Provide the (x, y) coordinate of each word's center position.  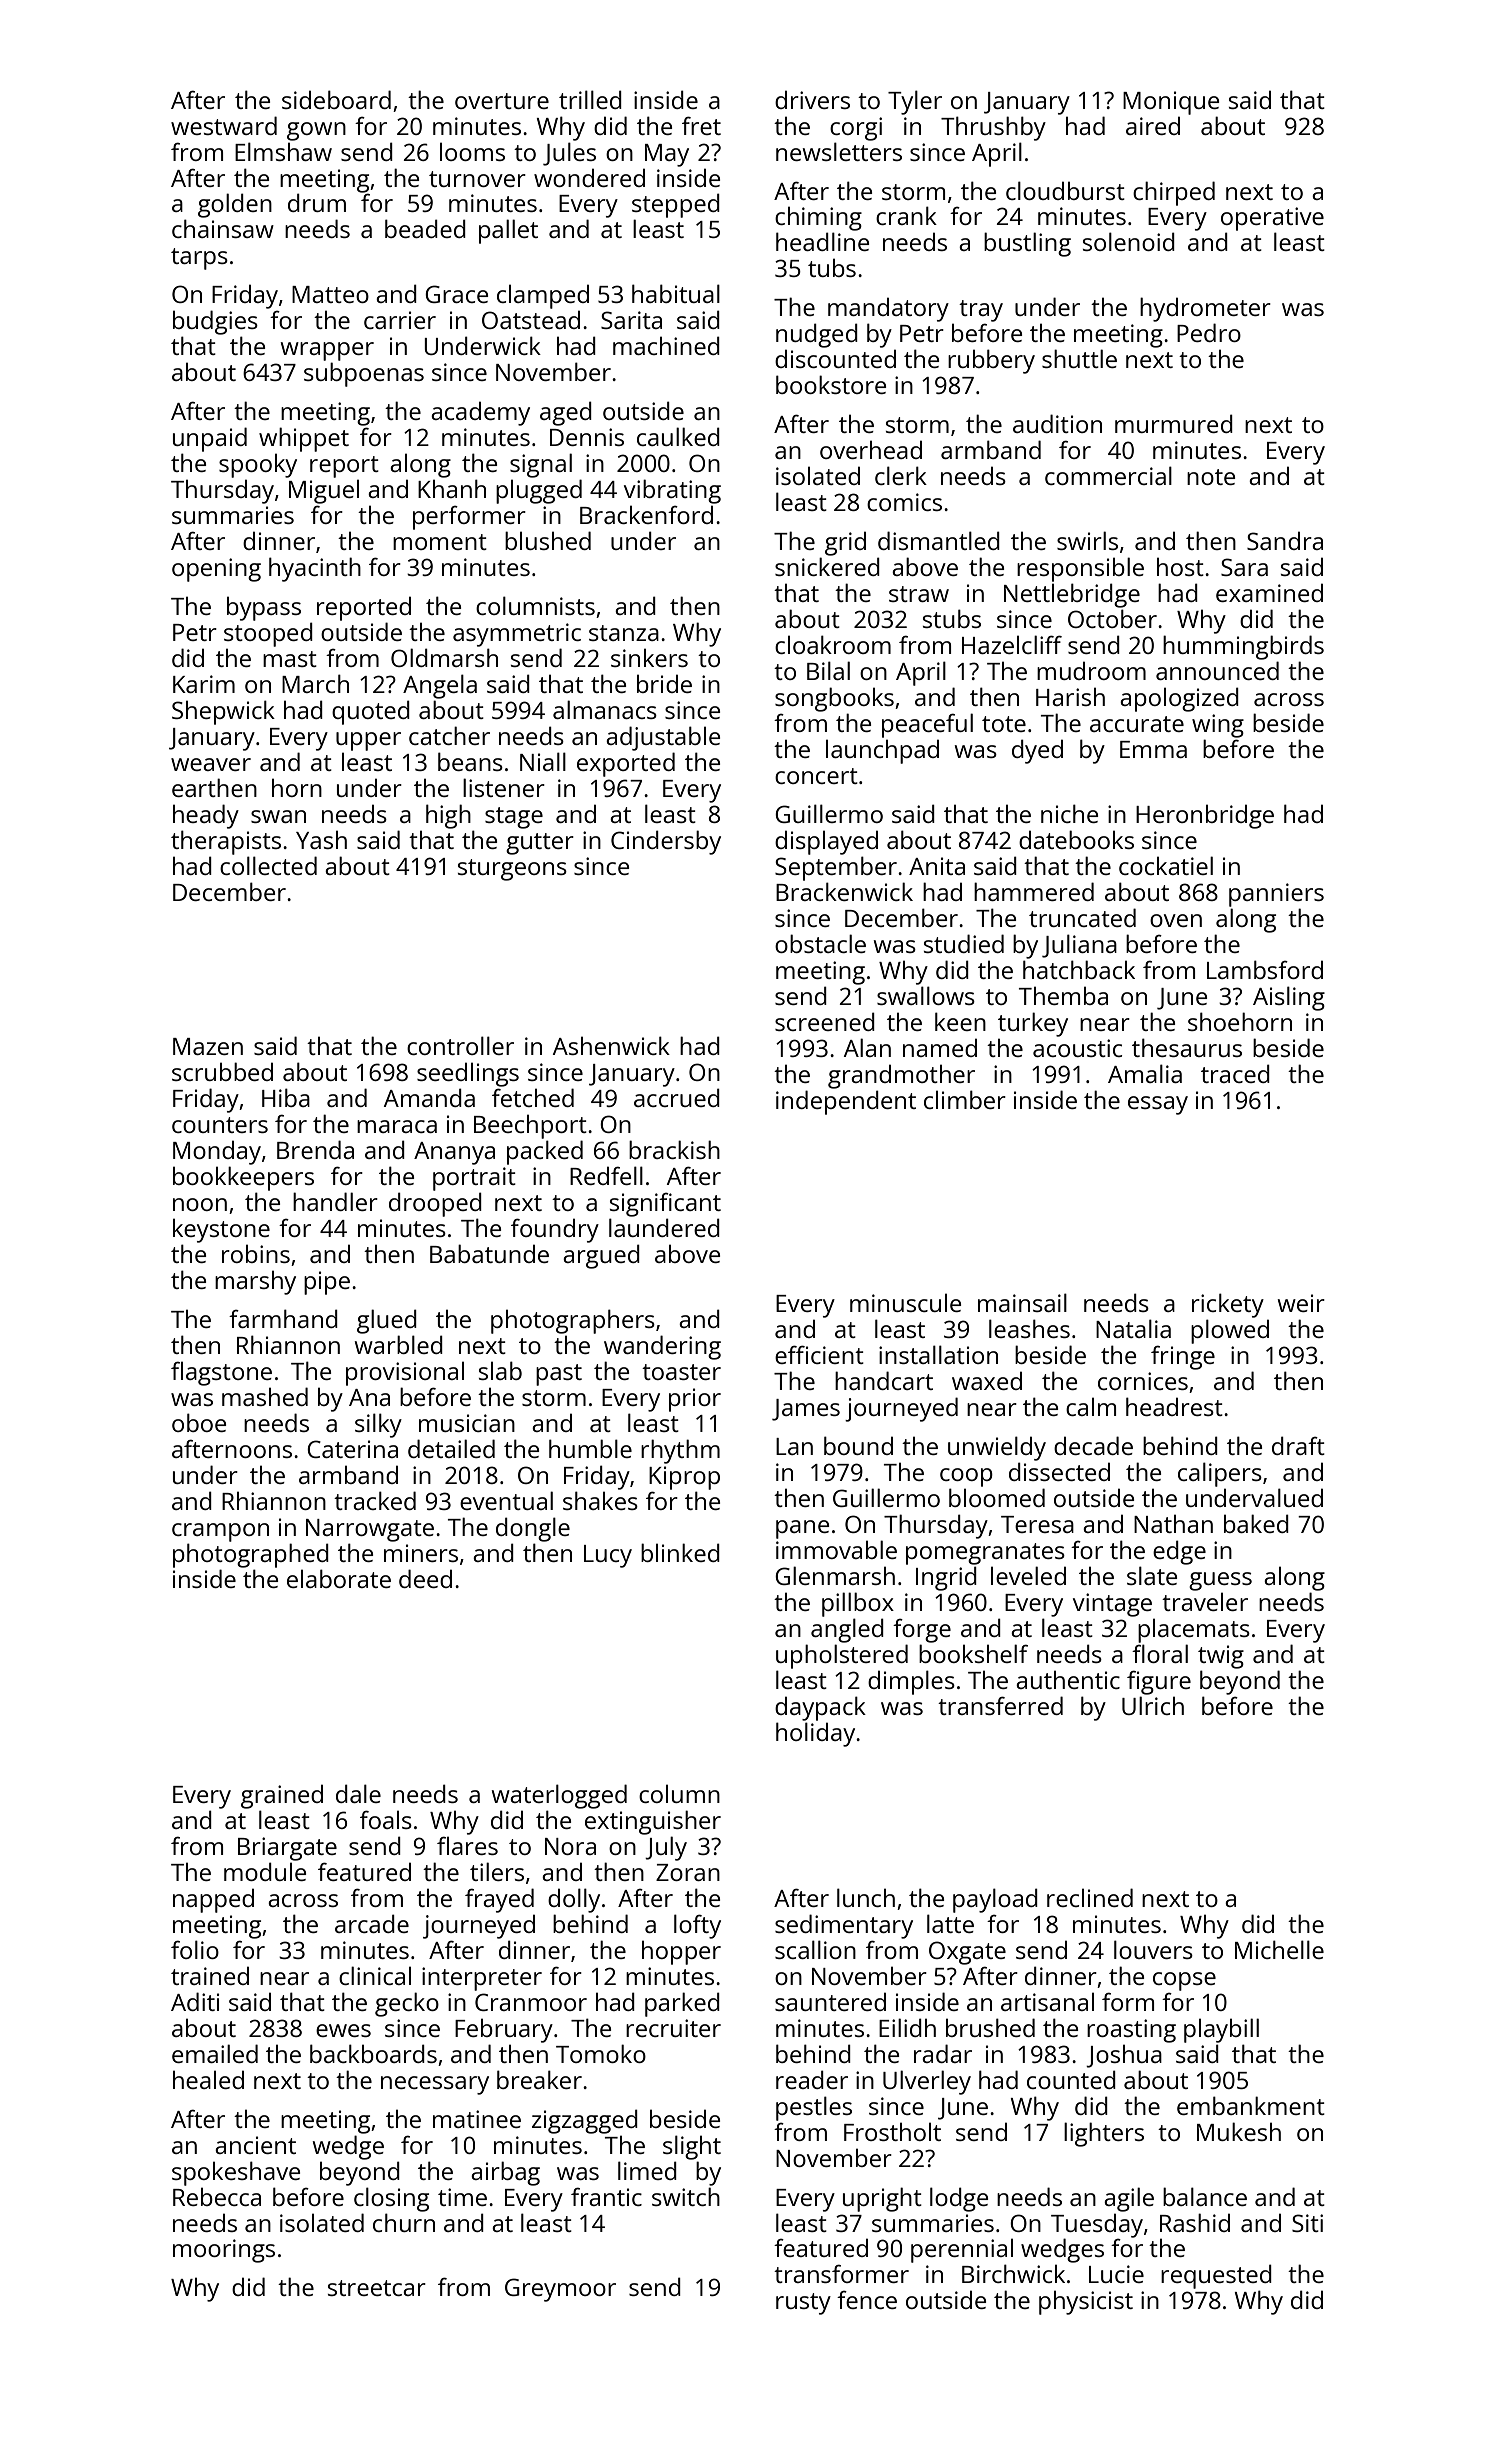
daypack (820, 1708)
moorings (224, 2251)
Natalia (1133, 1328)
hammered (1034, 891)
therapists (226, 842)
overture (502, 101)
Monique (1171, 103)
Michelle (1279, 1949)
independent (846, 1102)
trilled (590, 99)
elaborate (339, 1578)
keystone (221, 1231)
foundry (555, 1230)
